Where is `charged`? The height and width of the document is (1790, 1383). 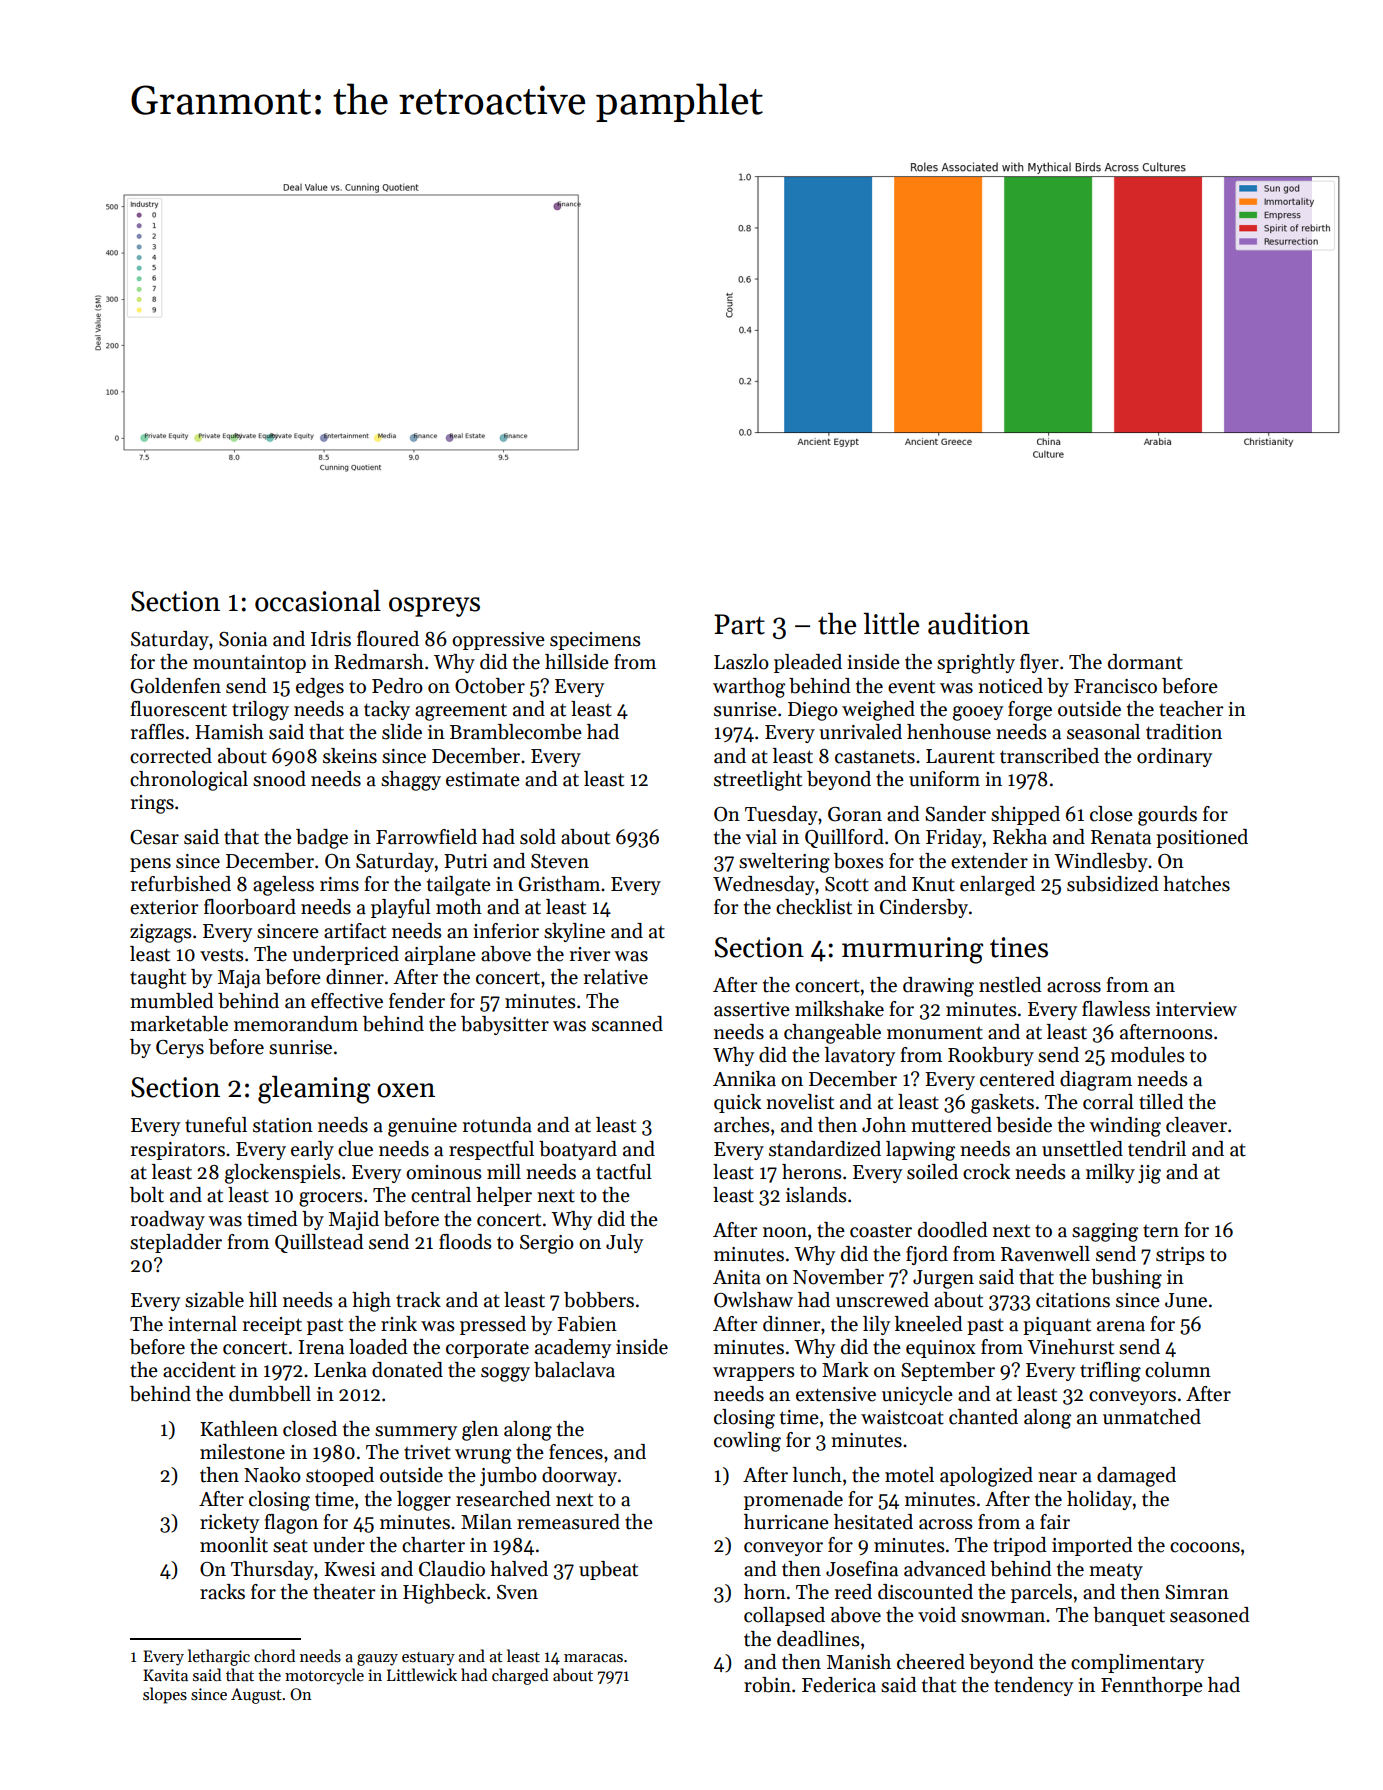 charged is located at coordinates (520, 1676).
